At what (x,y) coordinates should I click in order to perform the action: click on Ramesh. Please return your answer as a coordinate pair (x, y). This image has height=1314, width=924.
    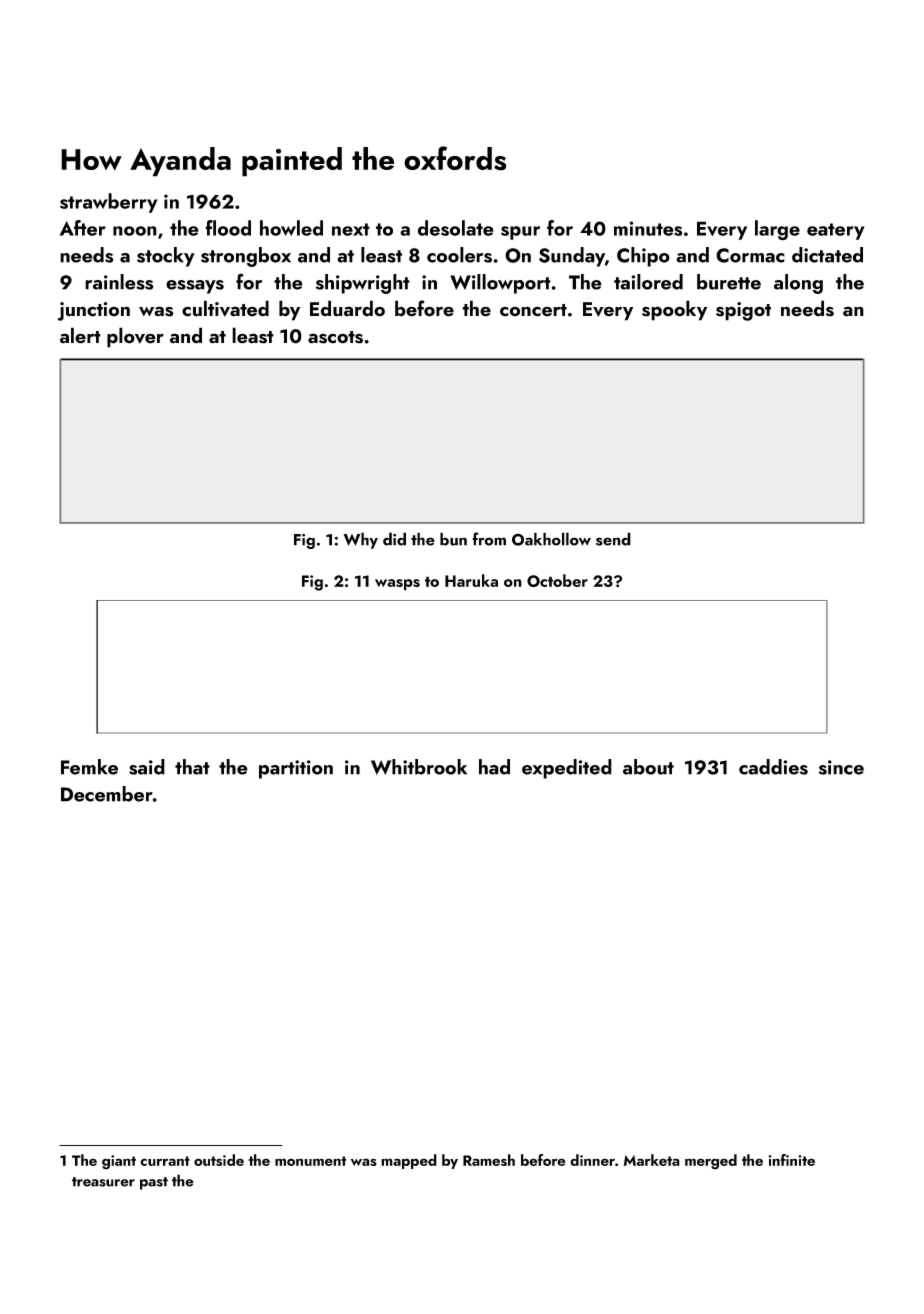
    Looking at the image, I should click on (489, 1160).
